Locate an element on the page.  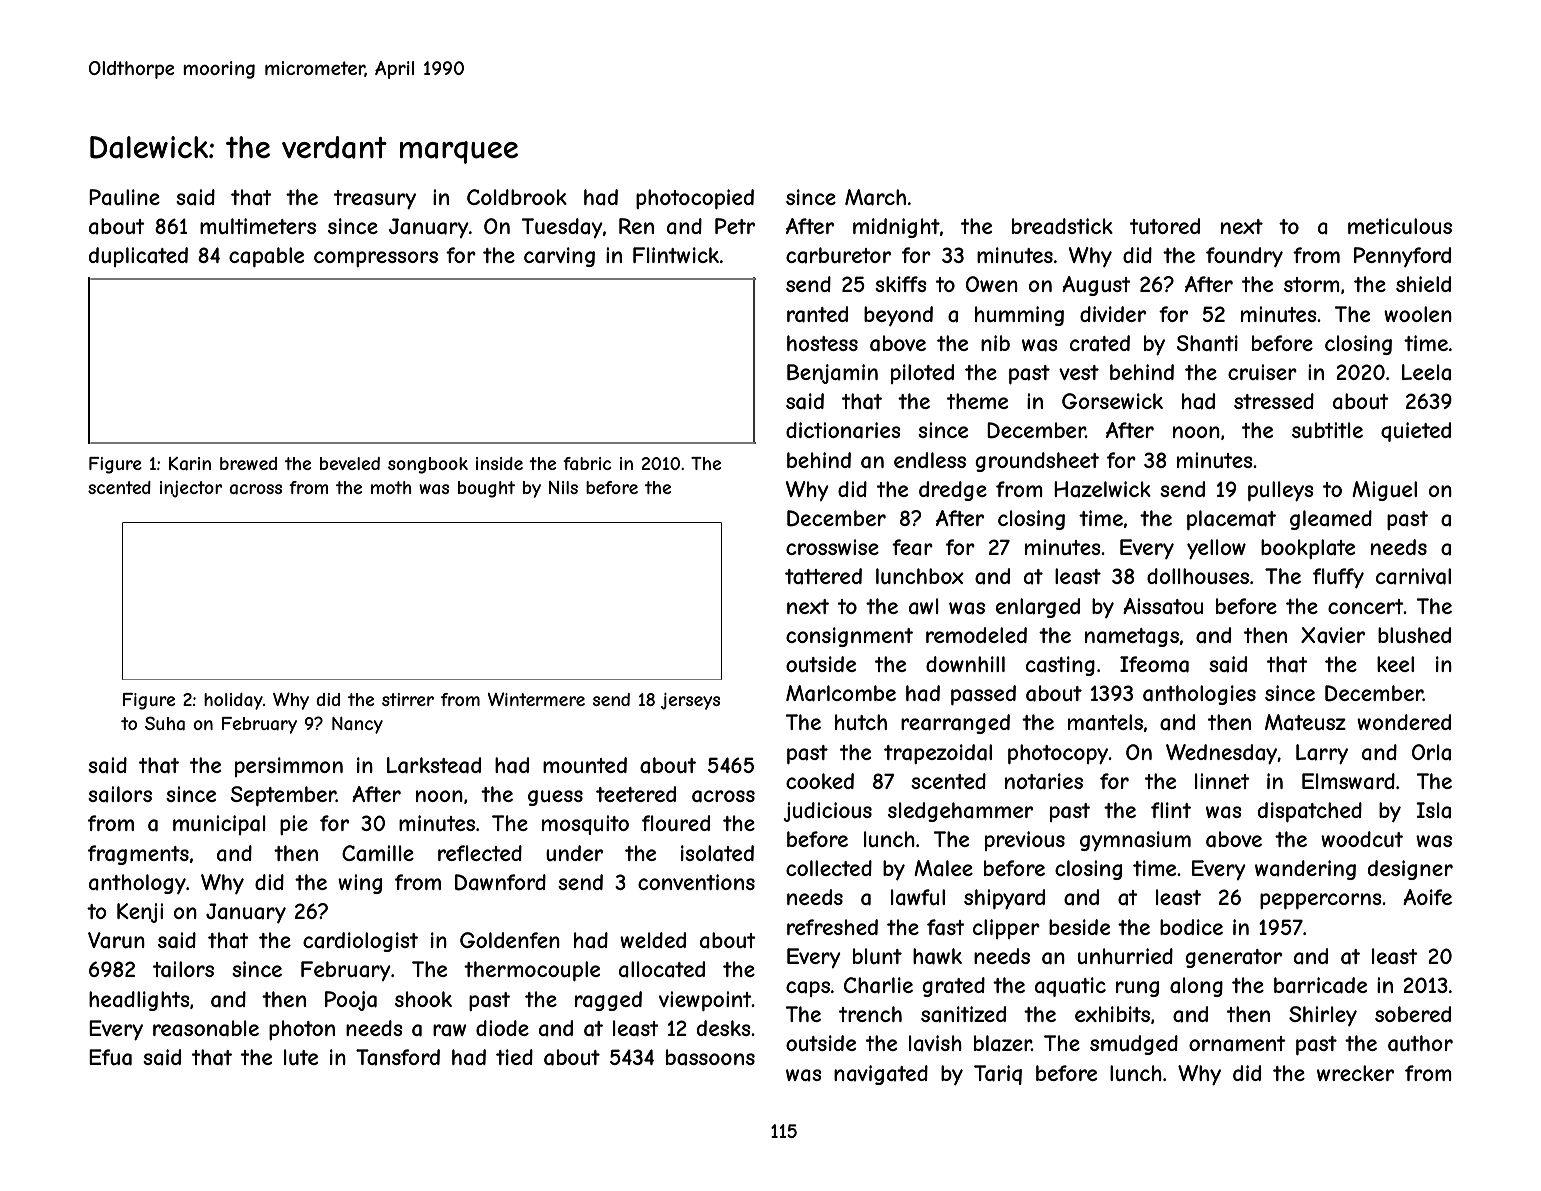
carving is located at coordinates (559, 257).
